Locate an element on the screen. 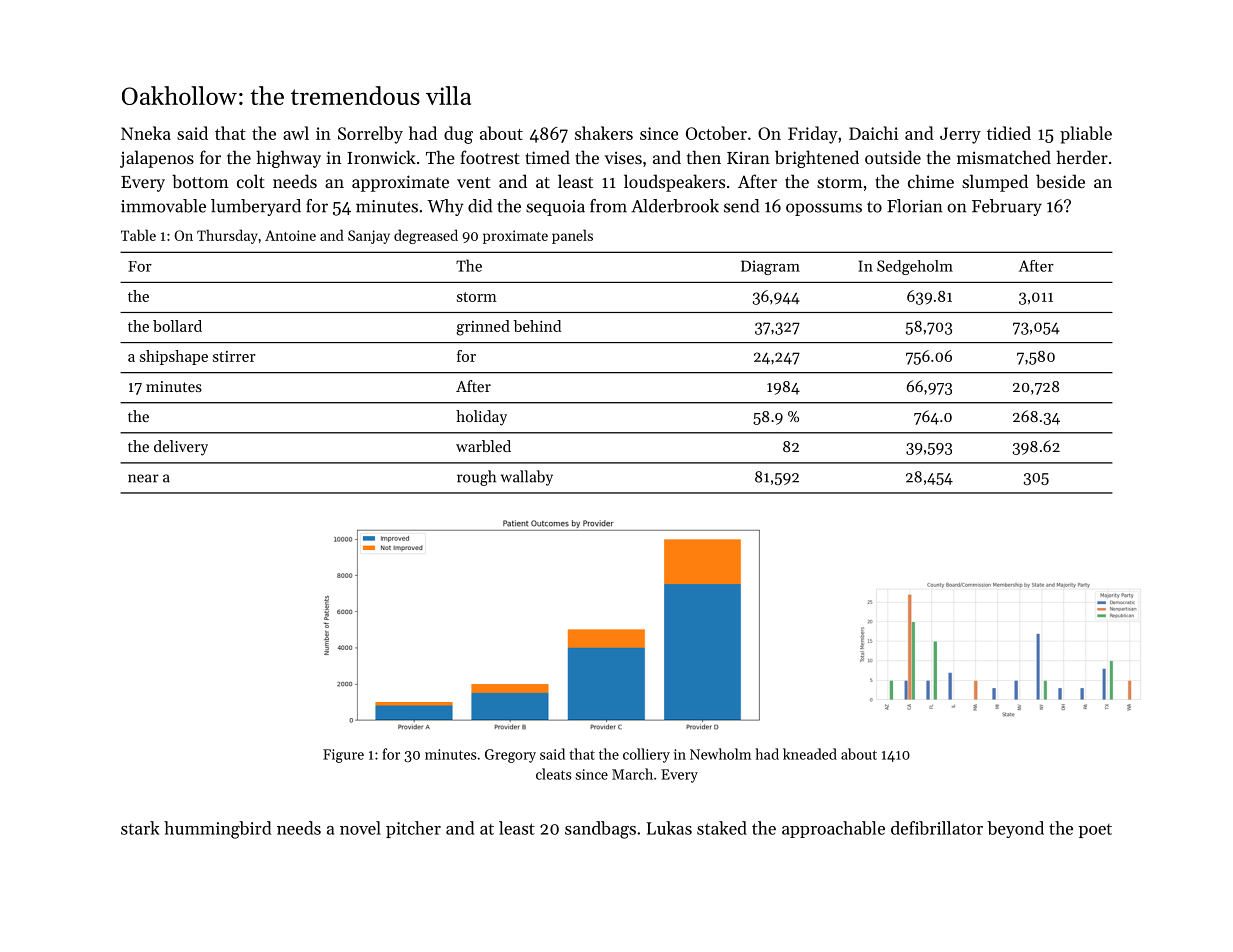 This screenshot has width=1233, height=952. Newholm is located at coordinates (720, 754).
